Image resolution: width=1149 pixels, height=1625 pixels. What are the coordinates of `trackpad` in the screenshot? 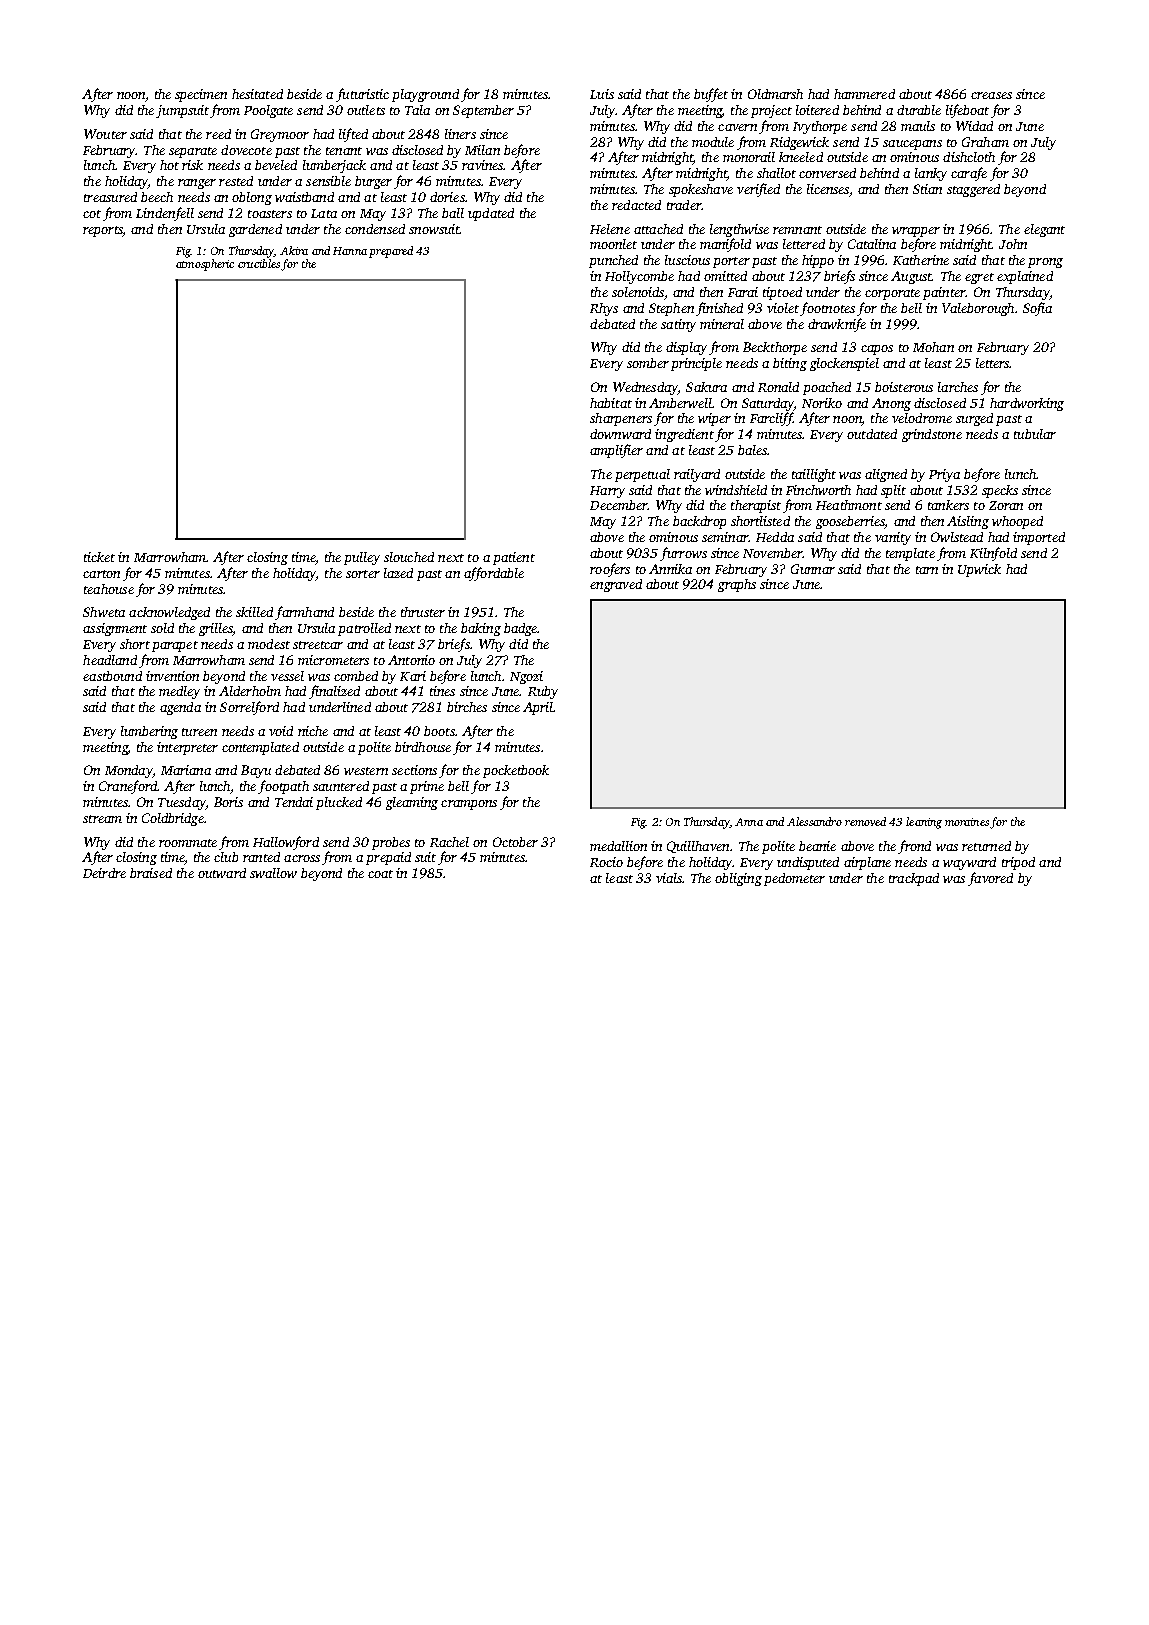 It's located at (914, 879).
